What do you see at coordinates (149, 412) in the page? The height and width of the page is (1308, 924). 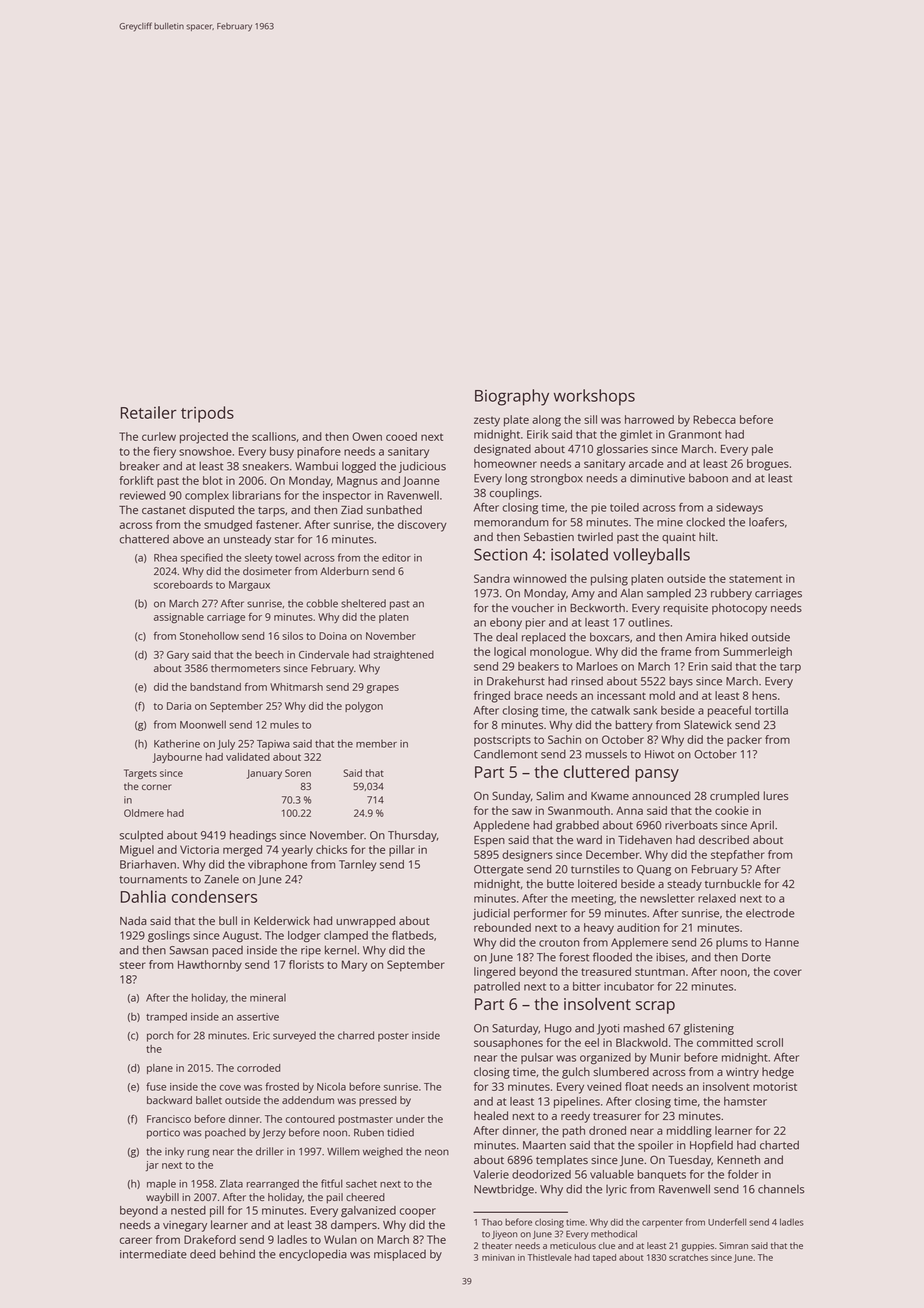 I see `Retailer` at bounding box center [149, 412].
